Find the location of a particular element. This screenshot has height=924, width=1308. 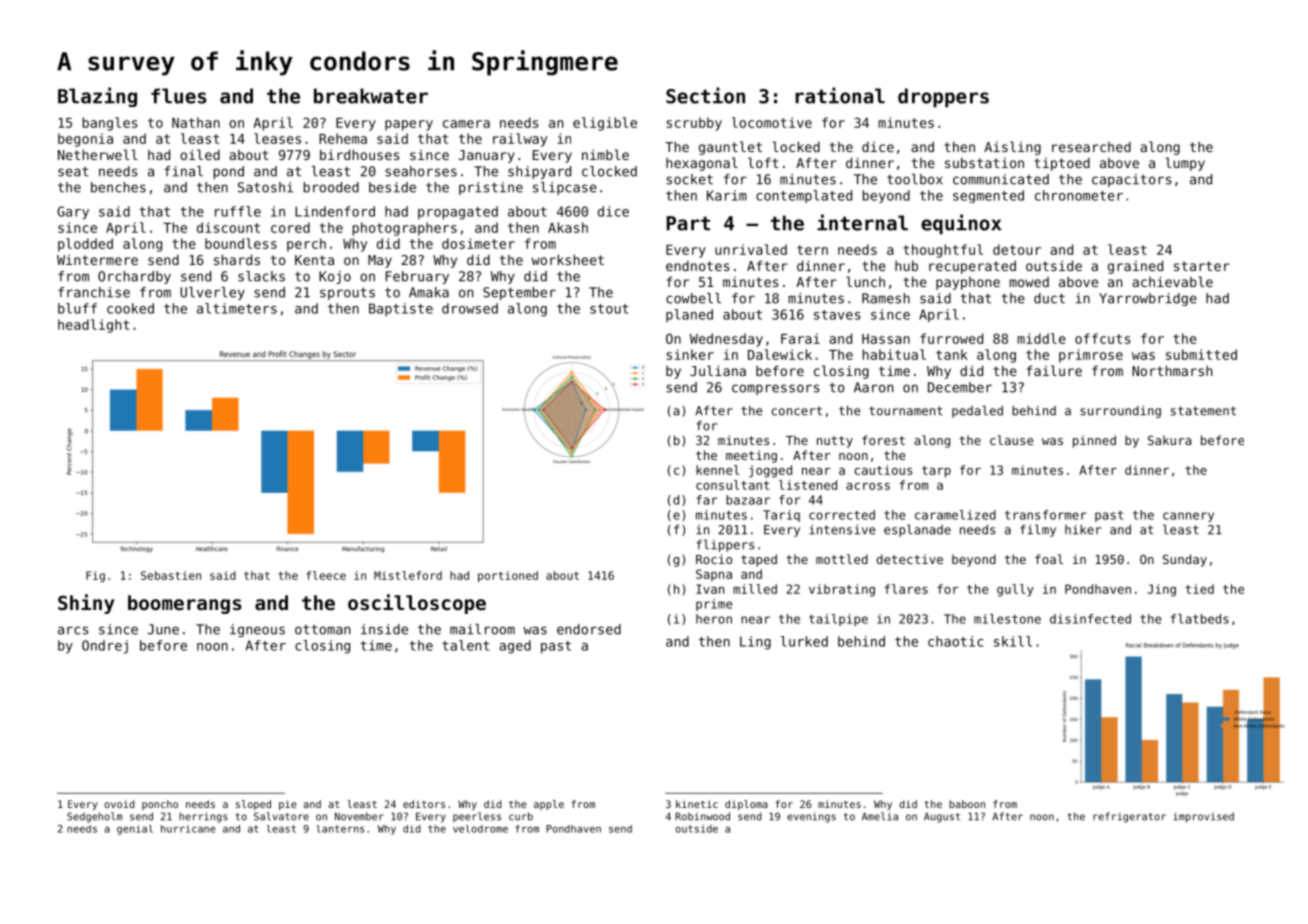

Shiny is located at coordinates (86, 604).
